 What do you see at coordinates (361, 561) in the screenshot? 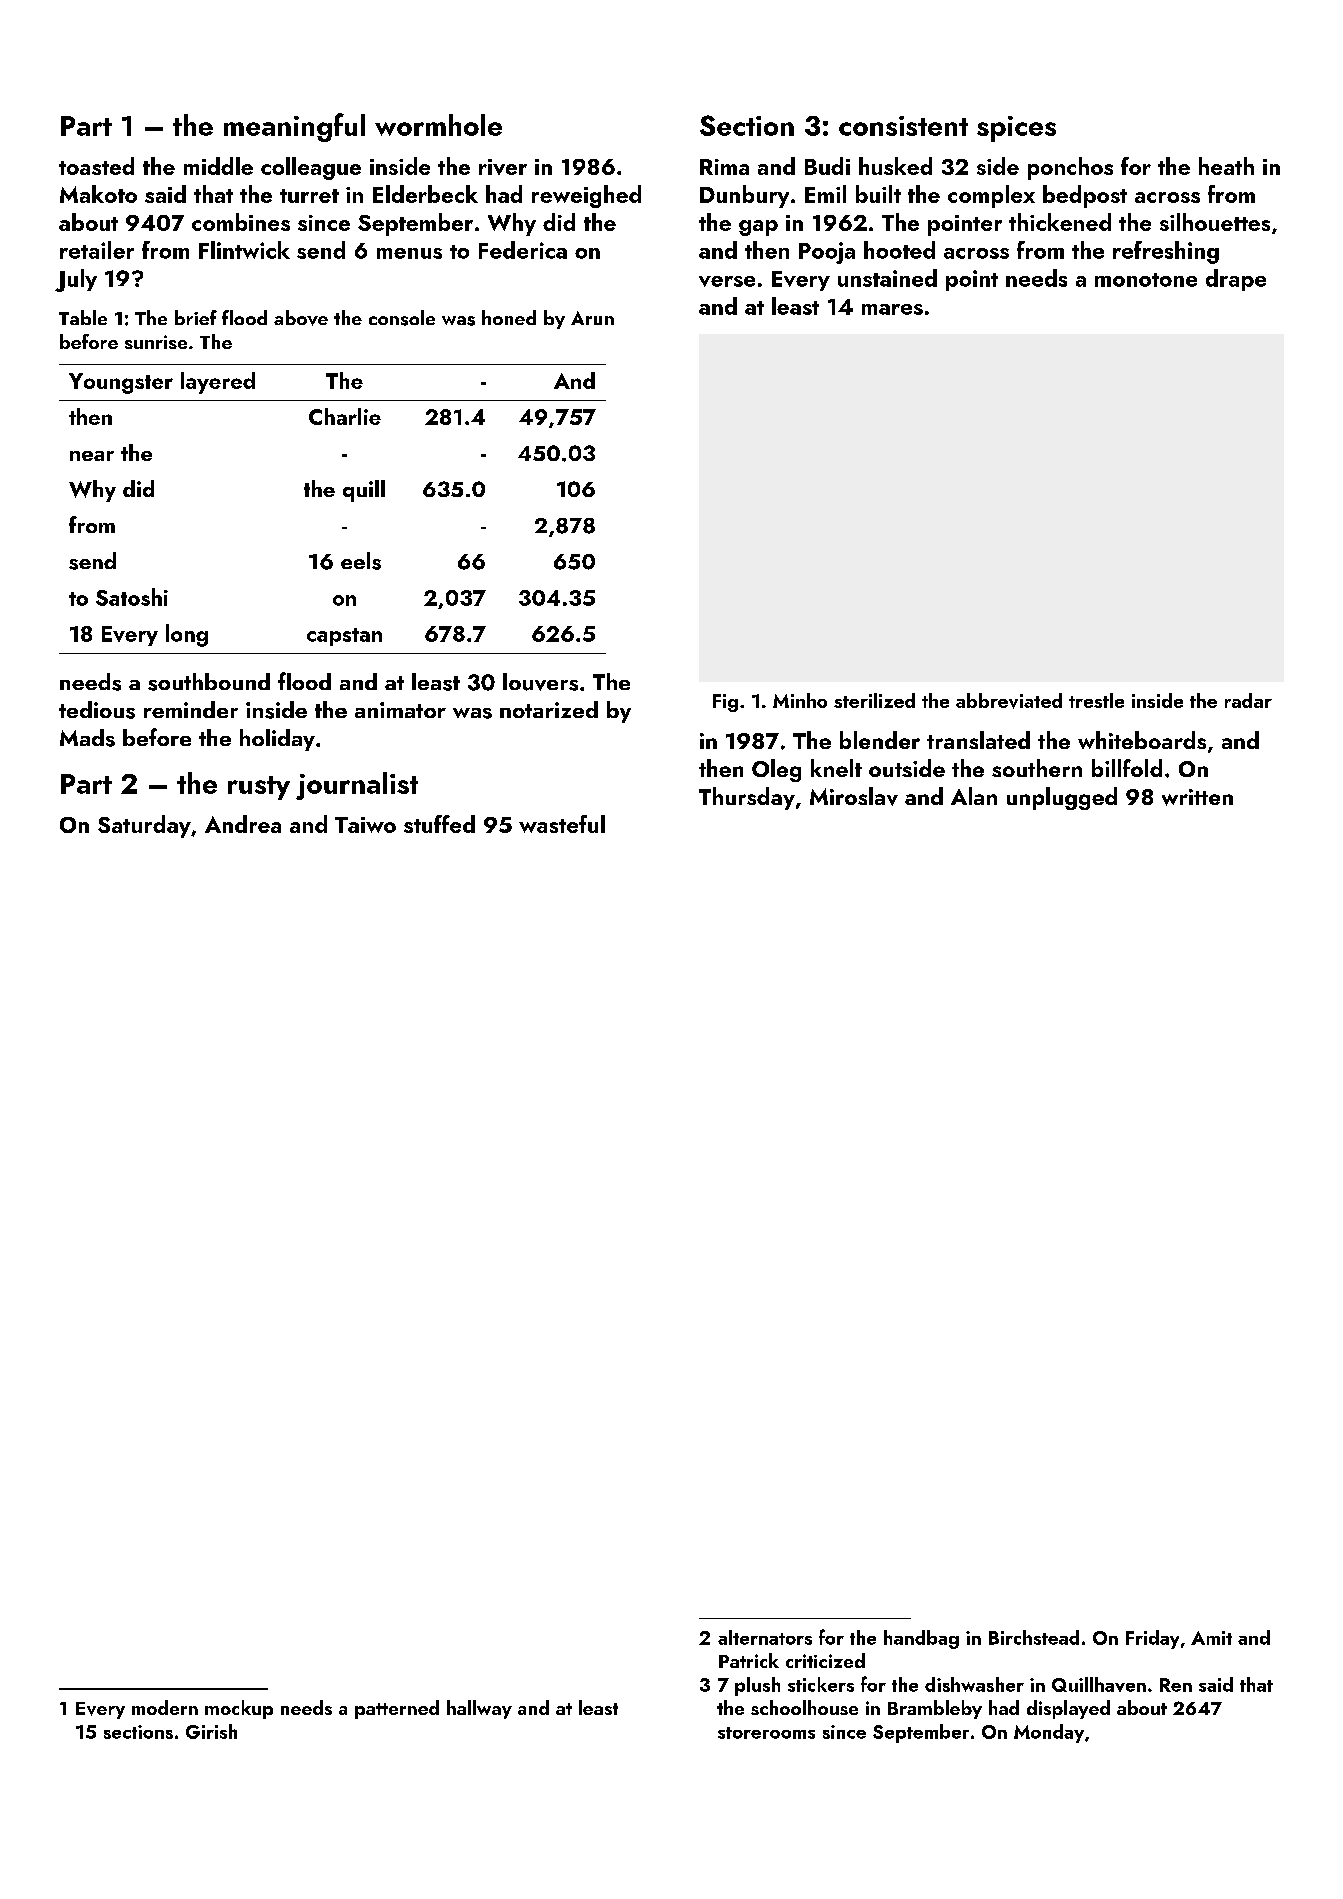
I see `eels` at bounding box center [361, 561].
